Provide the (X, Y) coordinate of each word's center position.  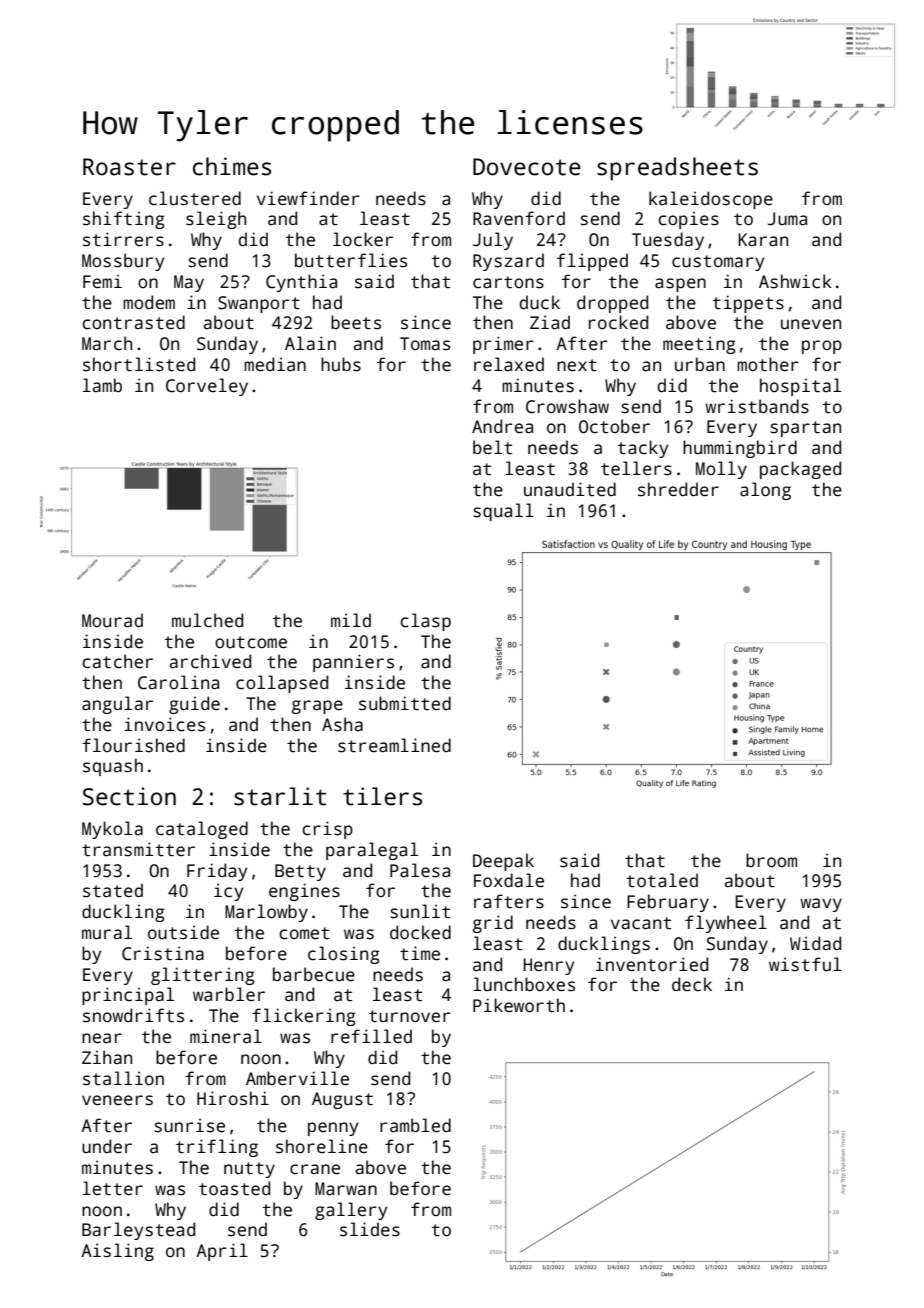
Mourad (112, 620)
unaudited (570, 489)
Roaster (129, 167)
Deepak (503, 862)
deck (692, 984)
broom (771, 860)
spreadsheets (677, 169)
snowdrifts (133, 1015)
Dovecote (527, 167)
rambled (415, 1125)
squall (503, 512)
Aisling (117, 1252)
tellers (636, 468)
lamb (102, 385)
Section (129, 796)
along (765, 491)
